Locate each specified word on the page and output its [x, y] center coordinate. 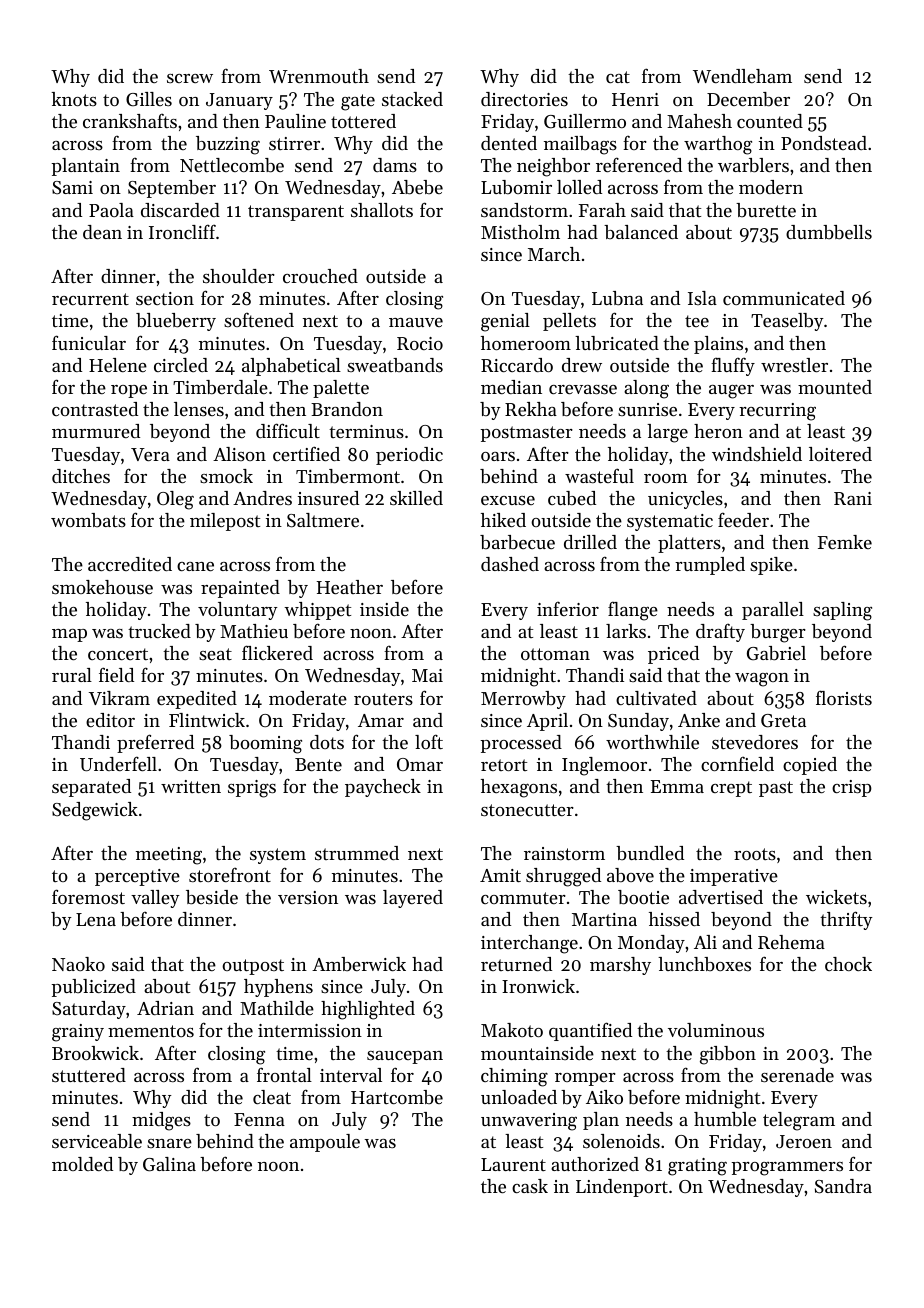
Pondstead [824, 143]
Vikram [119, 698]
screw [190, 78]
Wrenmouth [319, 76]
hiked [503, 520]
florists [844, 697]
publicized [93, 988]
